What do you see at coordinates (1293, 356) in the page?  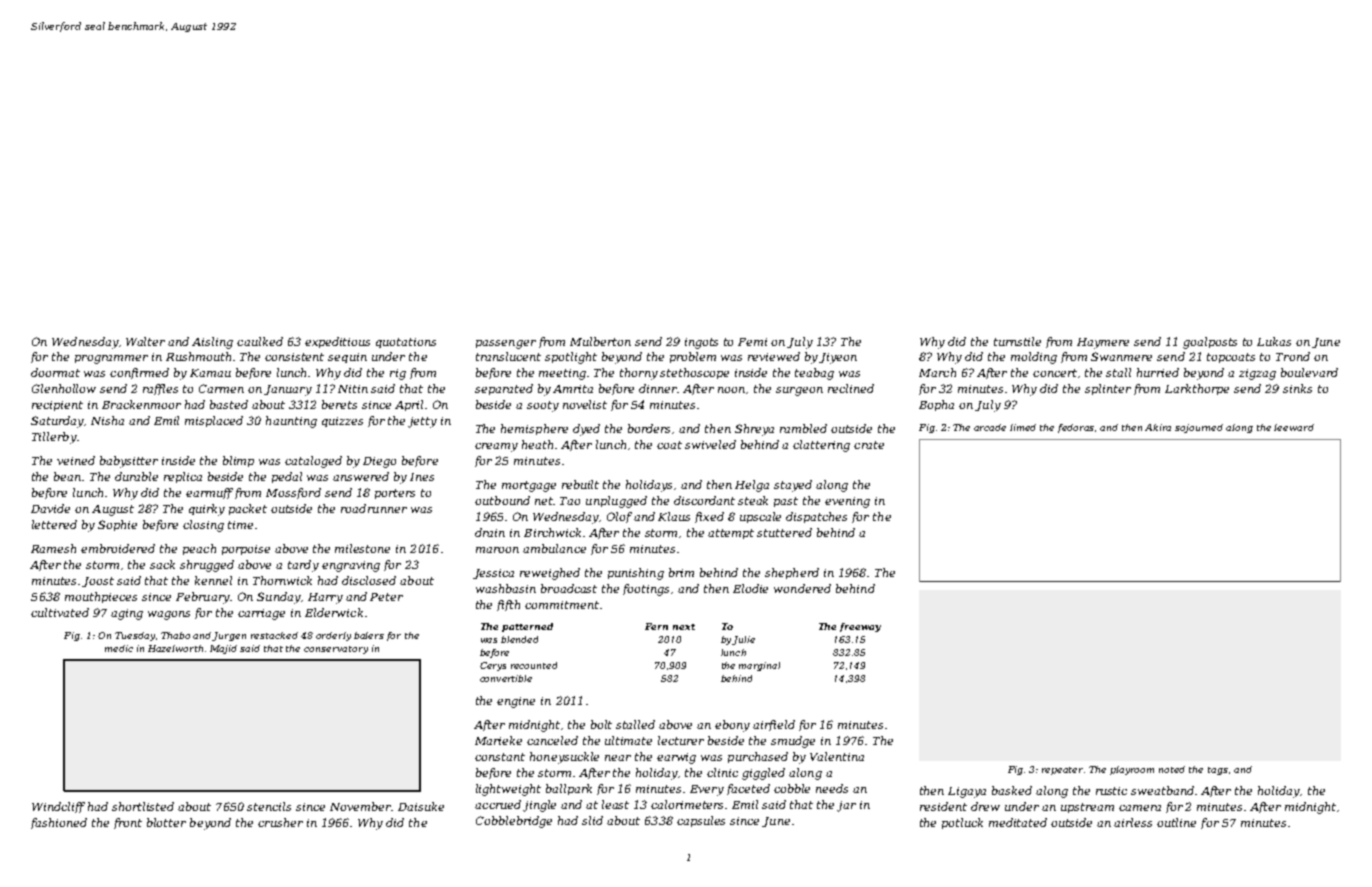 I see `Trond` at bounding box center [1293, 356].
